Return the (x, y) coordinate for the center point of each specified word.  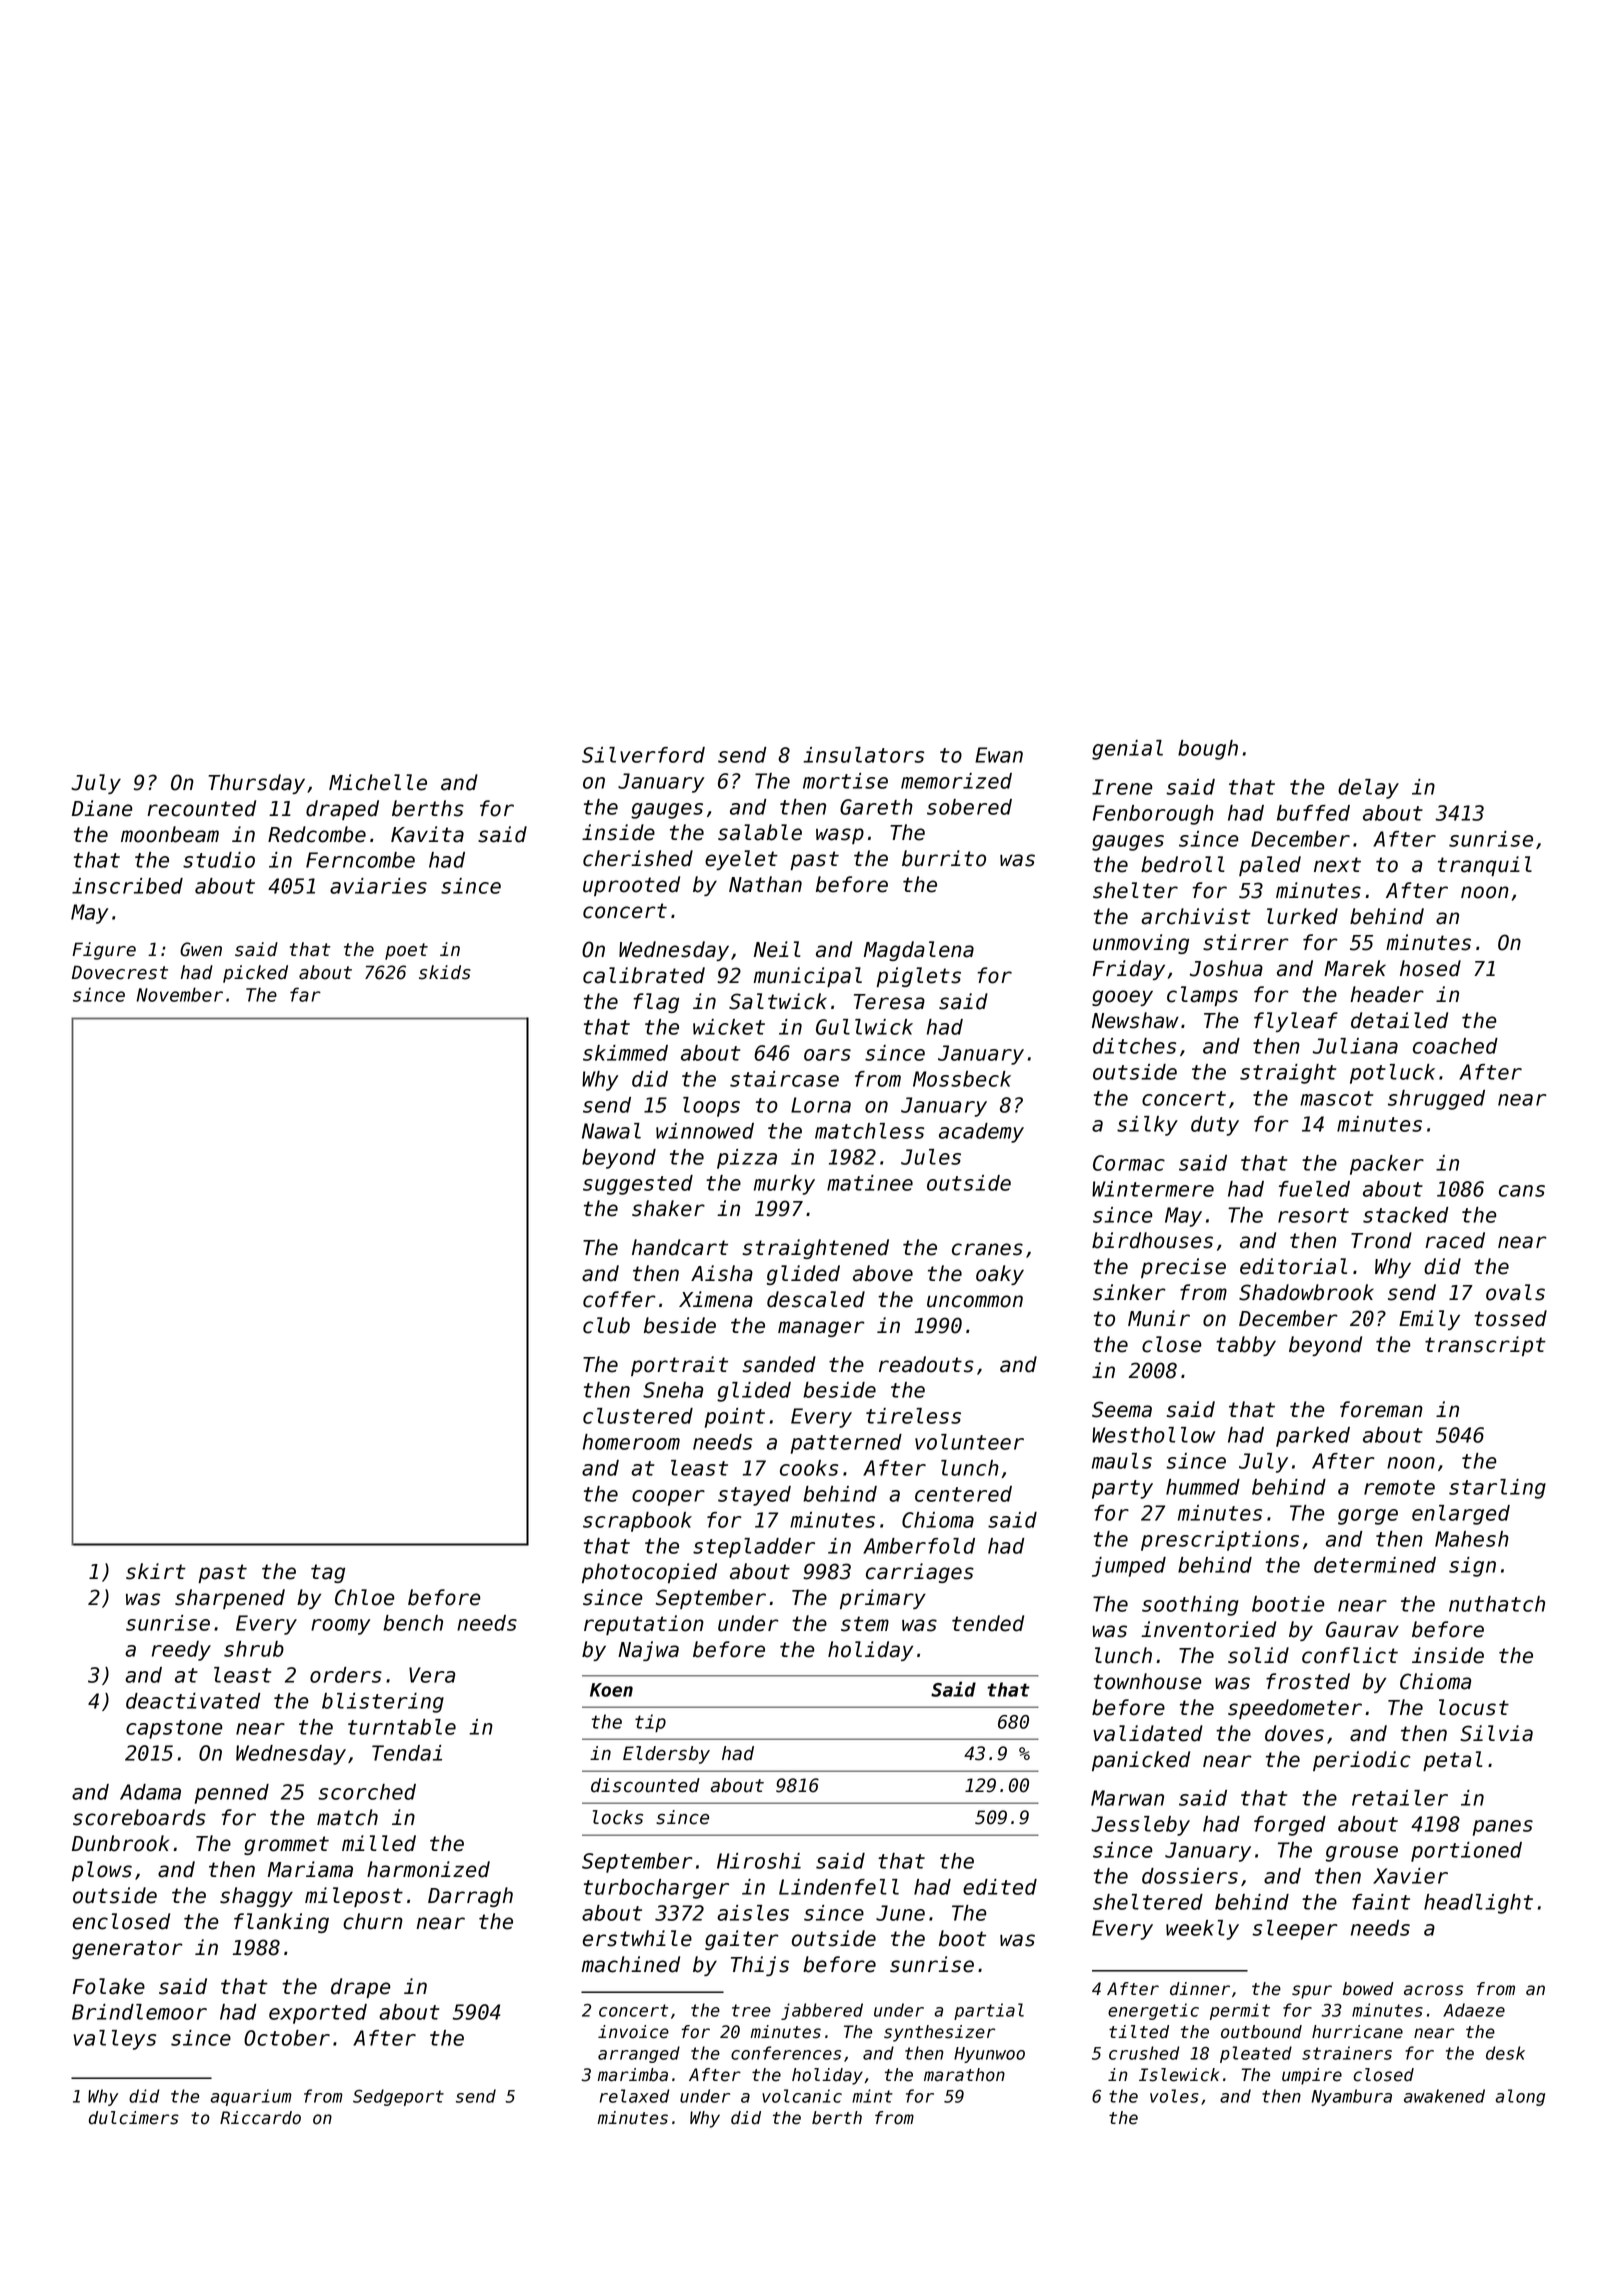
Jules (931, 1157)
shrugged (1436, 1100)
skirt (156, 1571)
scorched (367, 1792)
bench (413, 1623)
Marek (1355, 968)
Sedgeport (398, 2097)
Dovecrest (120, 972)
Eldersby (666, 1755)
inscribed (127, 886)
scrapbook (637, 1522)
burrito (944, 858)
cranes (987, 1249)
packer (1387, 1165)
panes (1503, 1828)
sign (1472, 1567)
